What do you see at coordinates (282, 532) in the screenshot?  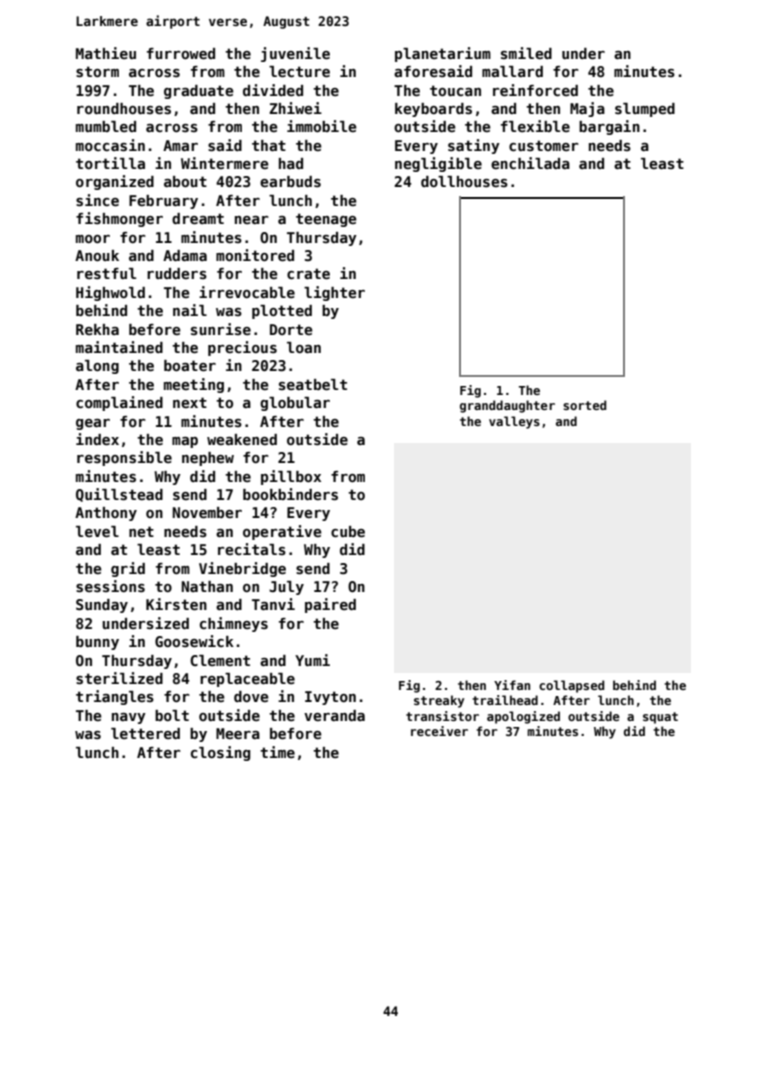 I see `operative` at bounding box center [282, 532].
